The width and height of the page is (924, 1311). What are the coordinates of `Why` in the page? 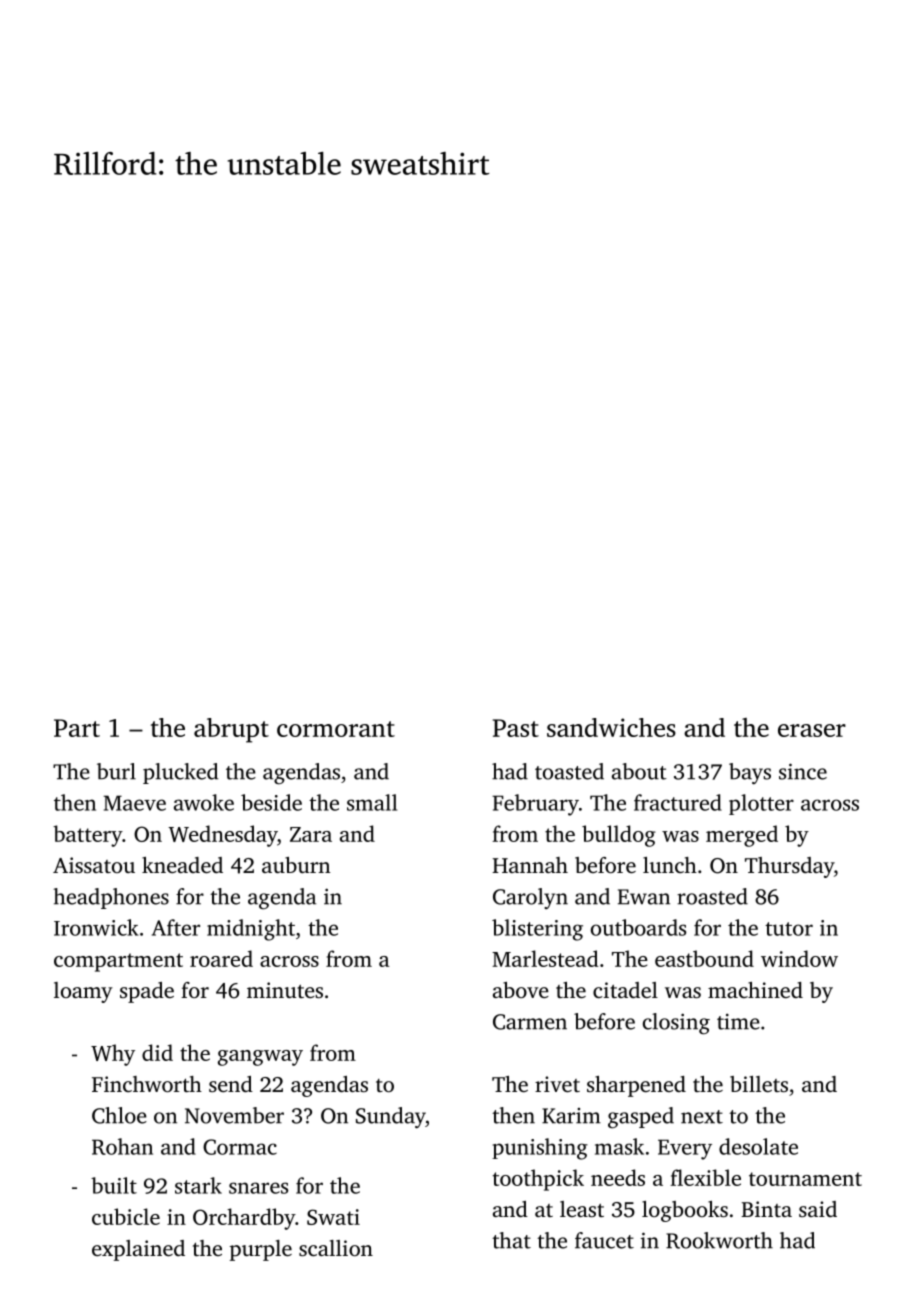 It's located at (113, 1055).
